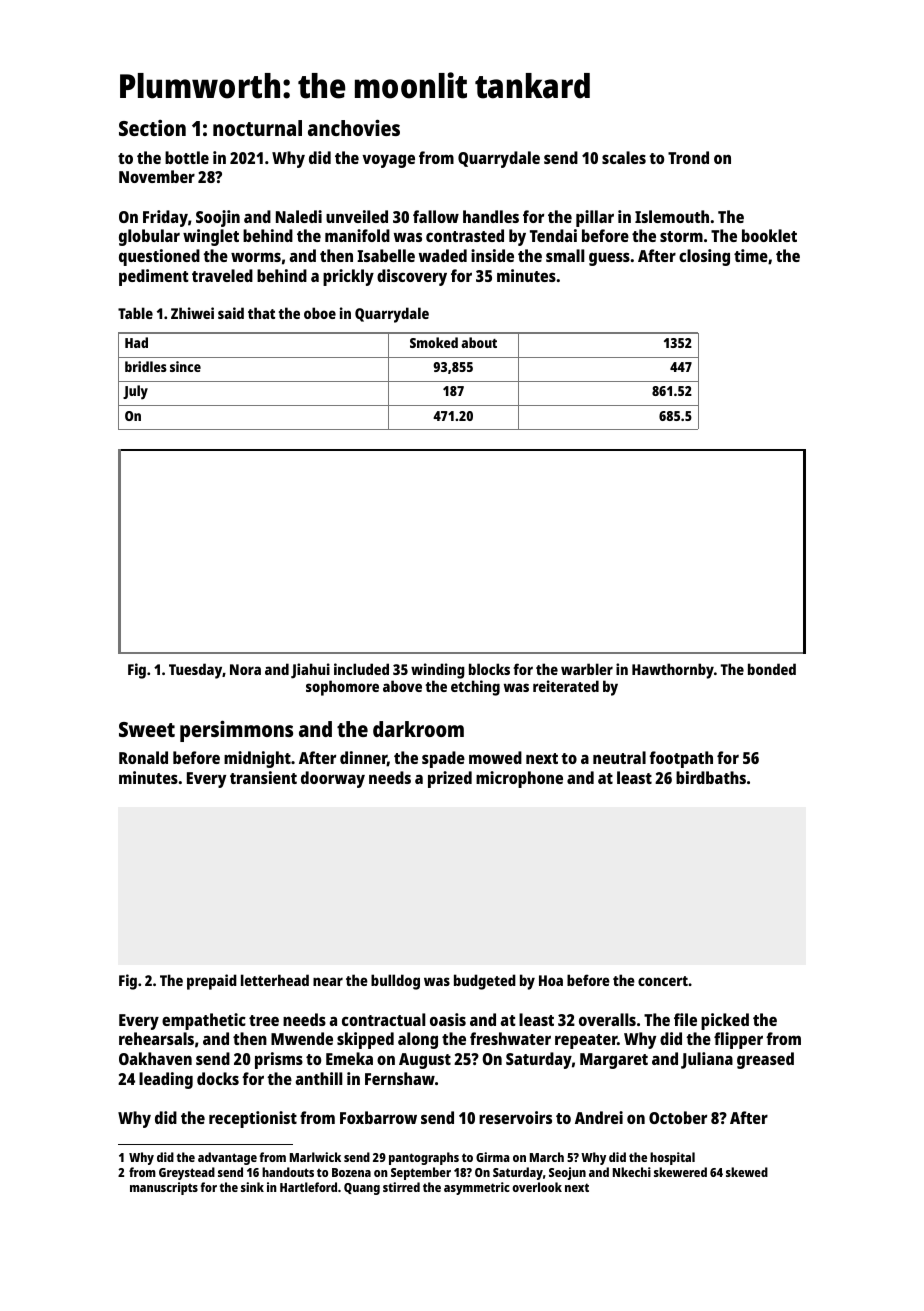  Describe the element at coordinates (765, 1060) in the page. I see `greased` at that location.
